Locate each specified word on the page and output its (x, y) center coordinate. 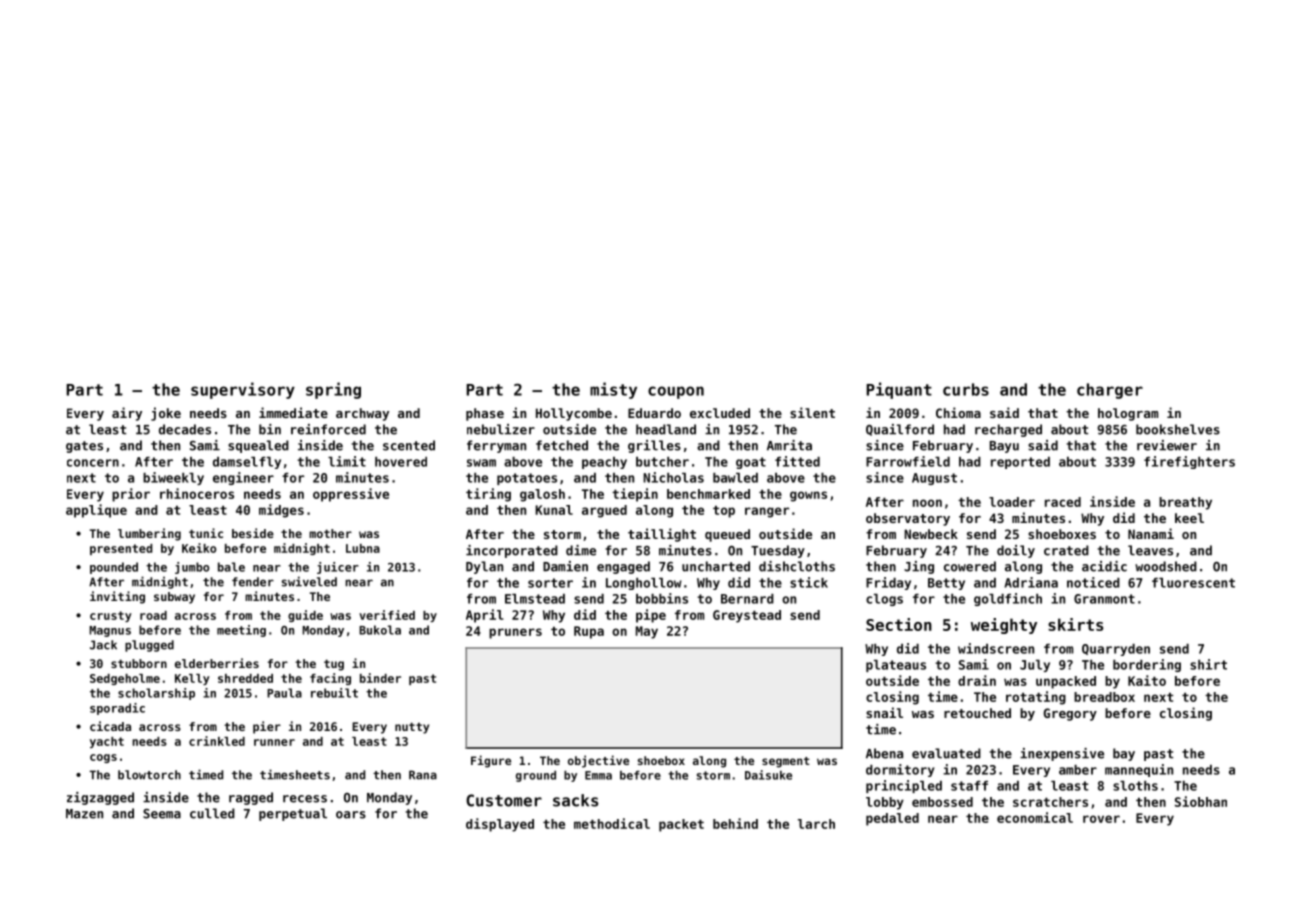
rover (1101, 819)
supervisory (243, 390)
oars (351, 815)
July (1035, 666)
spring (333, 390)
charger (1110, 391)
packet (681, 825)
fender (253, 582)
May (647, 632)
